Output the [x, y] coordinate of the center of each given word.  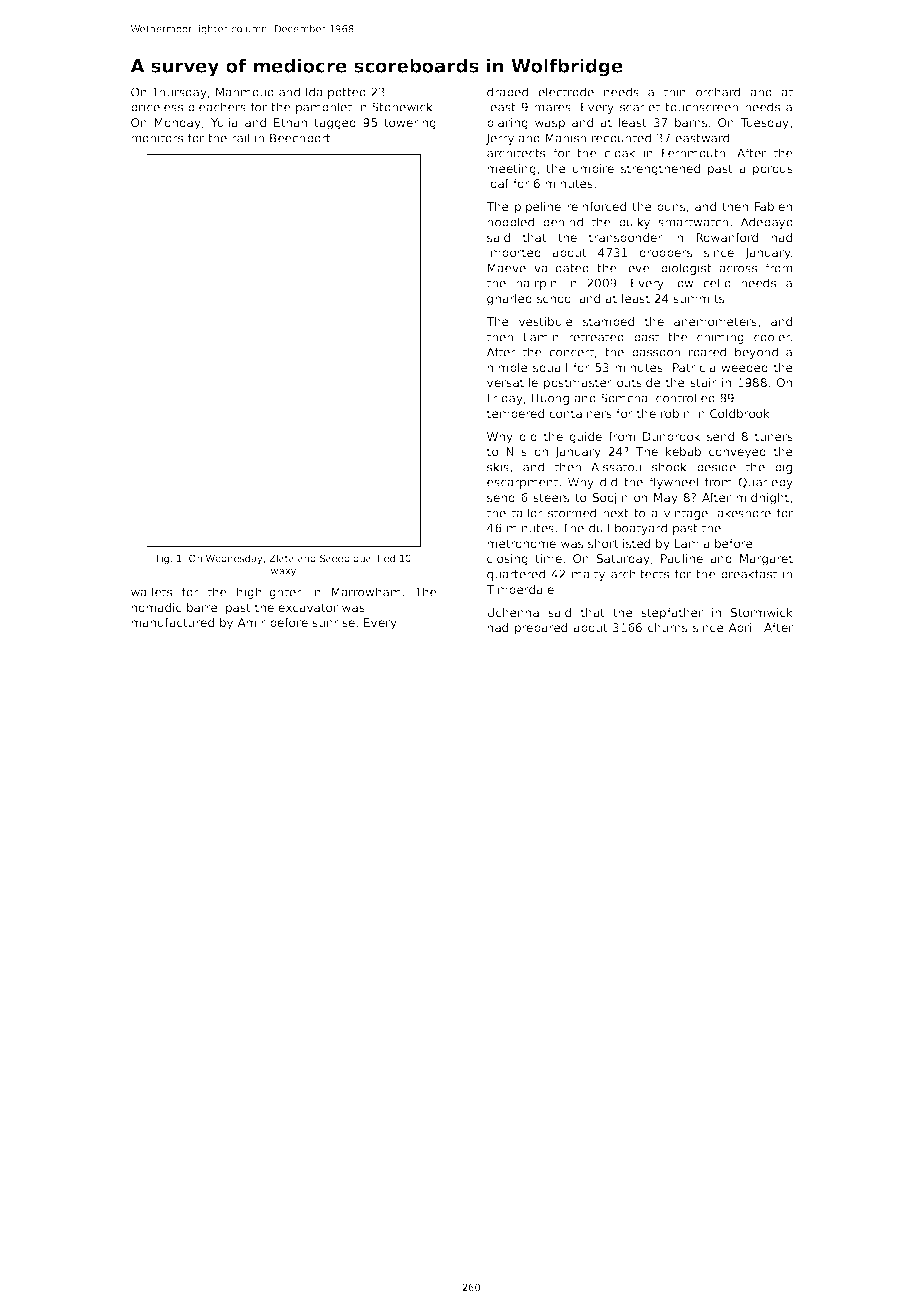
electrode [566, 92]
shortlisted [619, 543]
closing [507, 560]
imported [514, 254]
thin [675, 92]
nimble [507, 367]
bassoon [656, 352]
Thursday [179, 93]
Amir [251, 622]
